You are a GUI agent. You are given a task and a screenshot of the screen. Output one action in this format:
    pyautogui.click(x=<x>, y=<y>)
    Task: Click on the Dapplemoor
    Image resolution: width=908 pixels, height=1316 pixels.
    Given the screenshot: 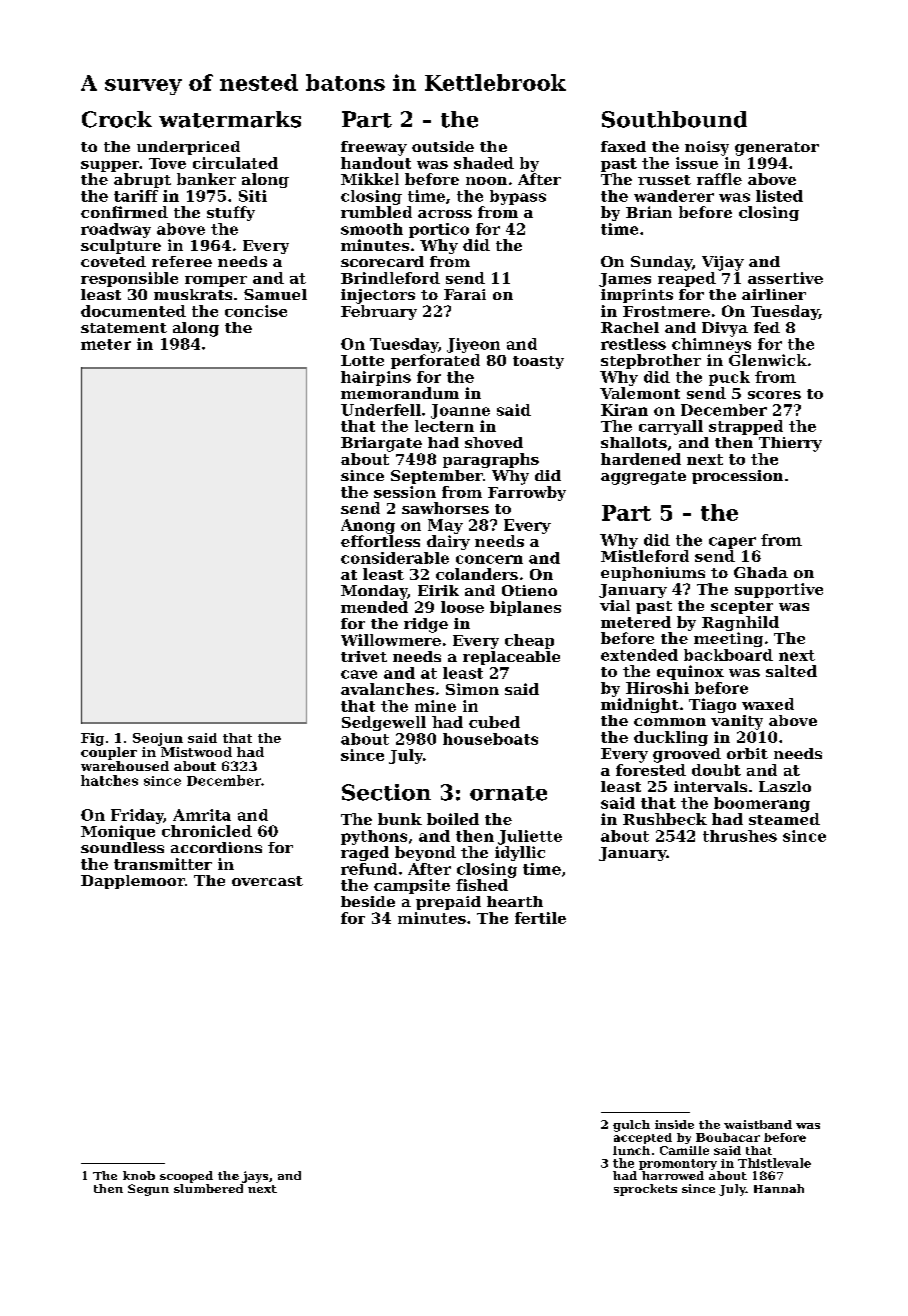 What is the action you would take?
    pyautogui.click(x=133, y=882)
